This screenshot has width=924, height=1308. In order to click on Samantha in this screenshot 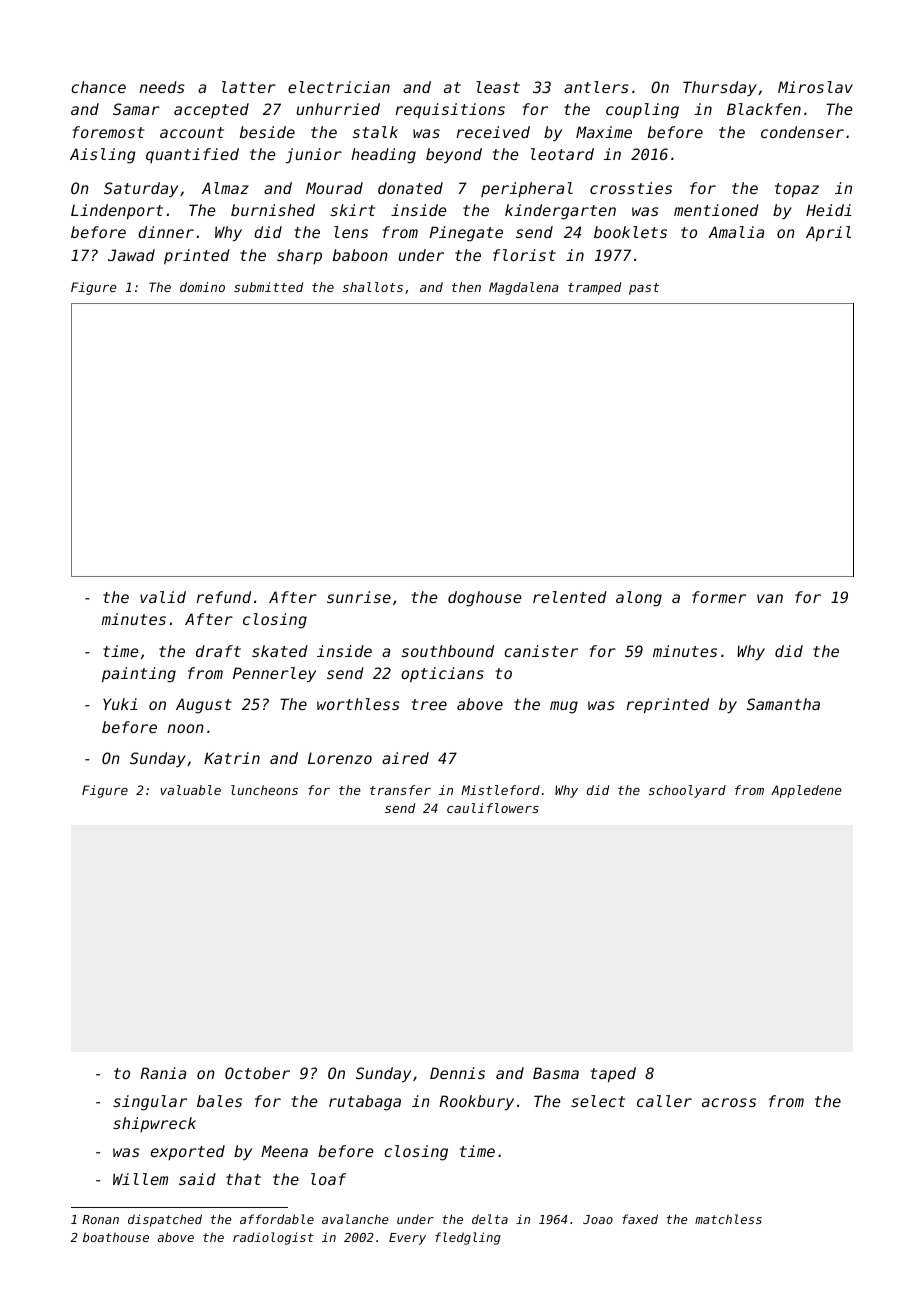, I will do `click(783, 704)`.
